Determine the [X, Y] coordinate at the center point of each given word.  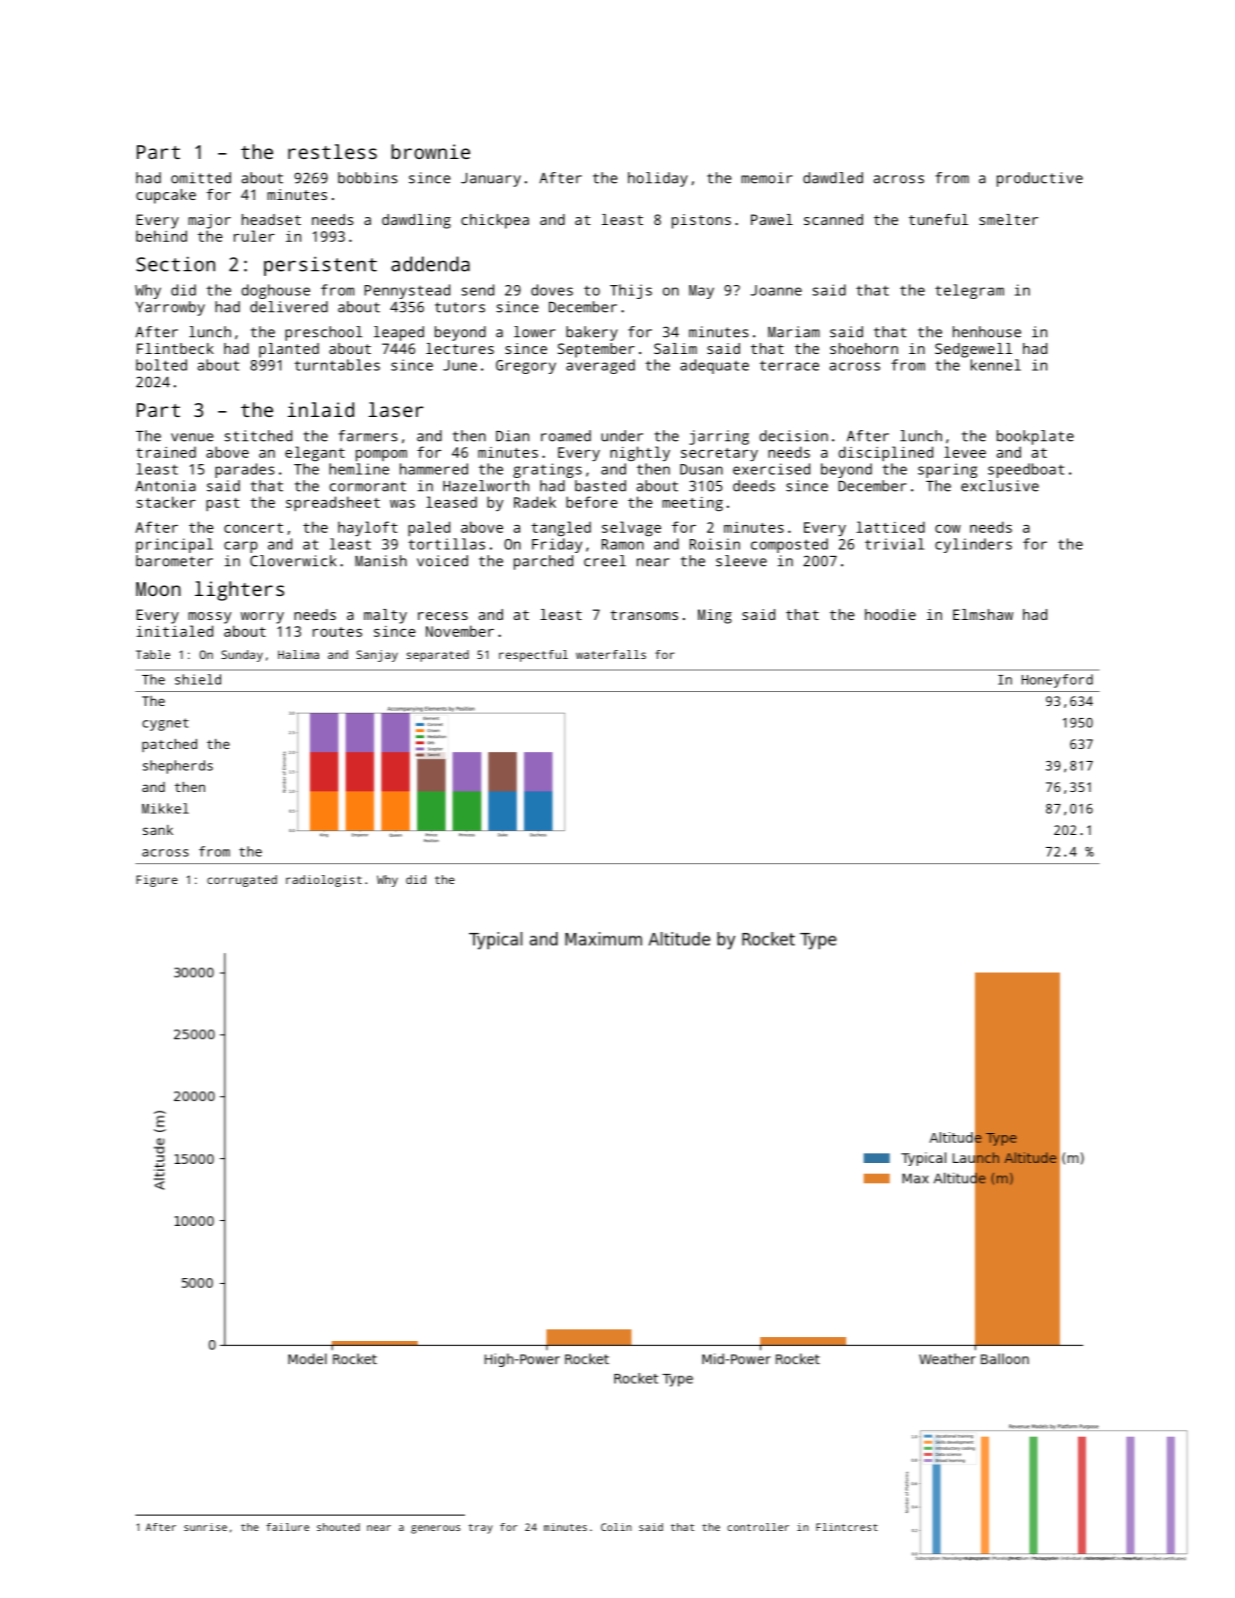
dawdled [833, 178]
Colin [616, 1527]
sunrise [205, 1527]
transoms [644, 615]
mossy [209, 618]
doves [552, 290]
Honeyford [1057, 681]
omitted [201, 178]
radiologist [324, 881]
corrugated [242, 881]
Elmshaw [983, 614]
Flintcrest [847, 1527]
